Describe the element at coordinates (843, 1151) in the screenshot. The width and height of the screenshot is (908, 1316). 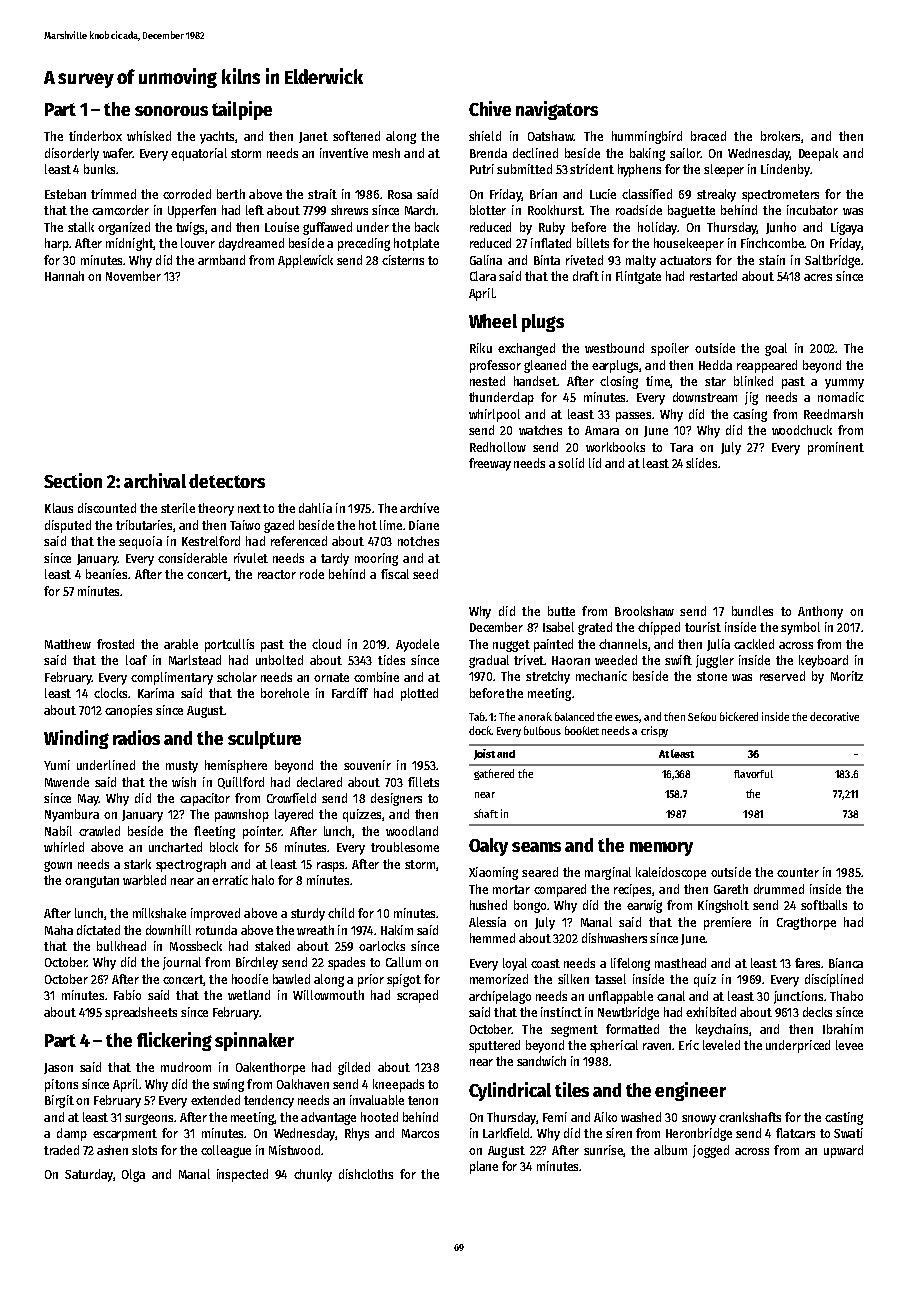
I see `upward` at that location.
